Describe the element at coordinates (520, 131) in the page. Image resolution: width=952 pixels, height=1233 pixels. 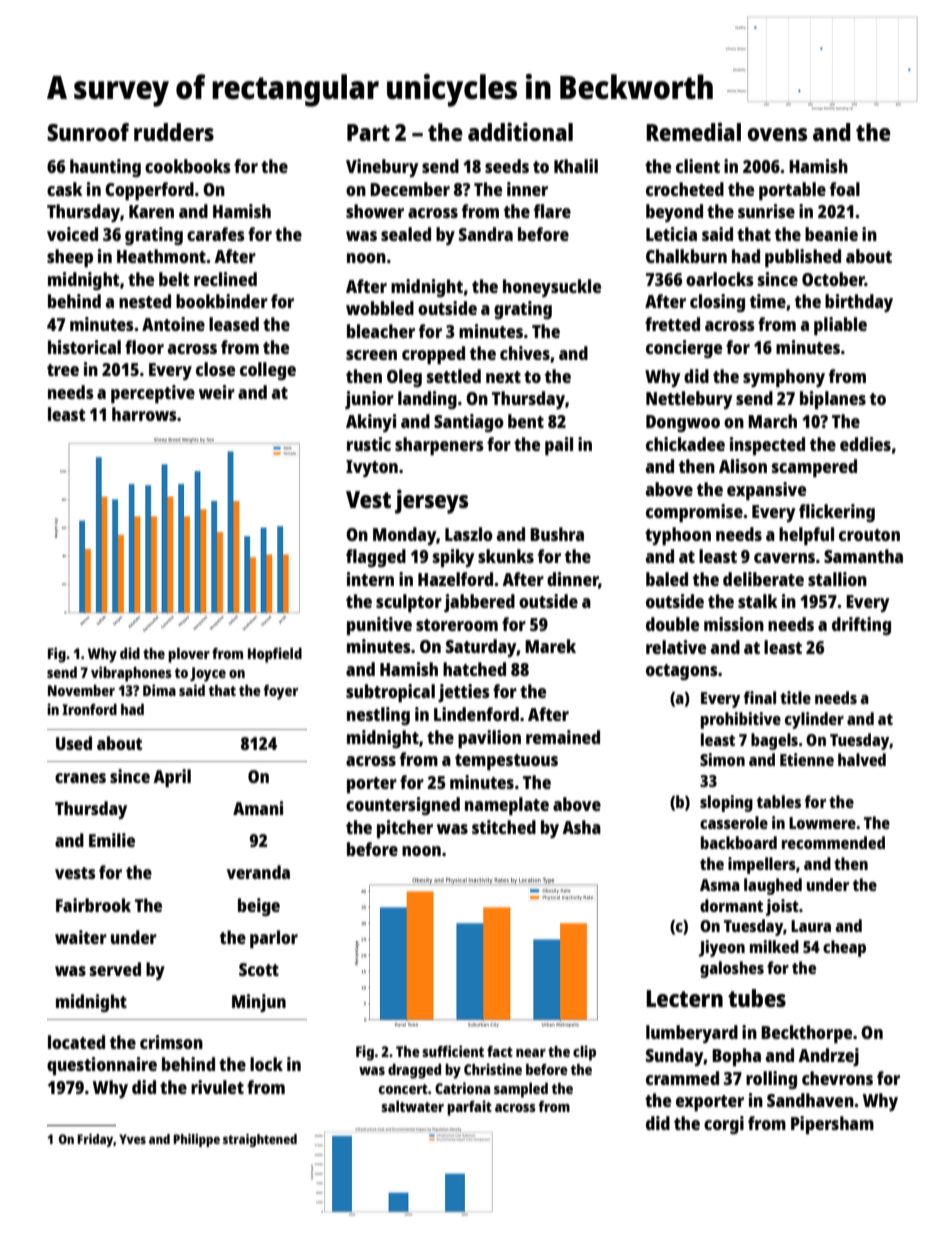
I see `additional` at that location.
